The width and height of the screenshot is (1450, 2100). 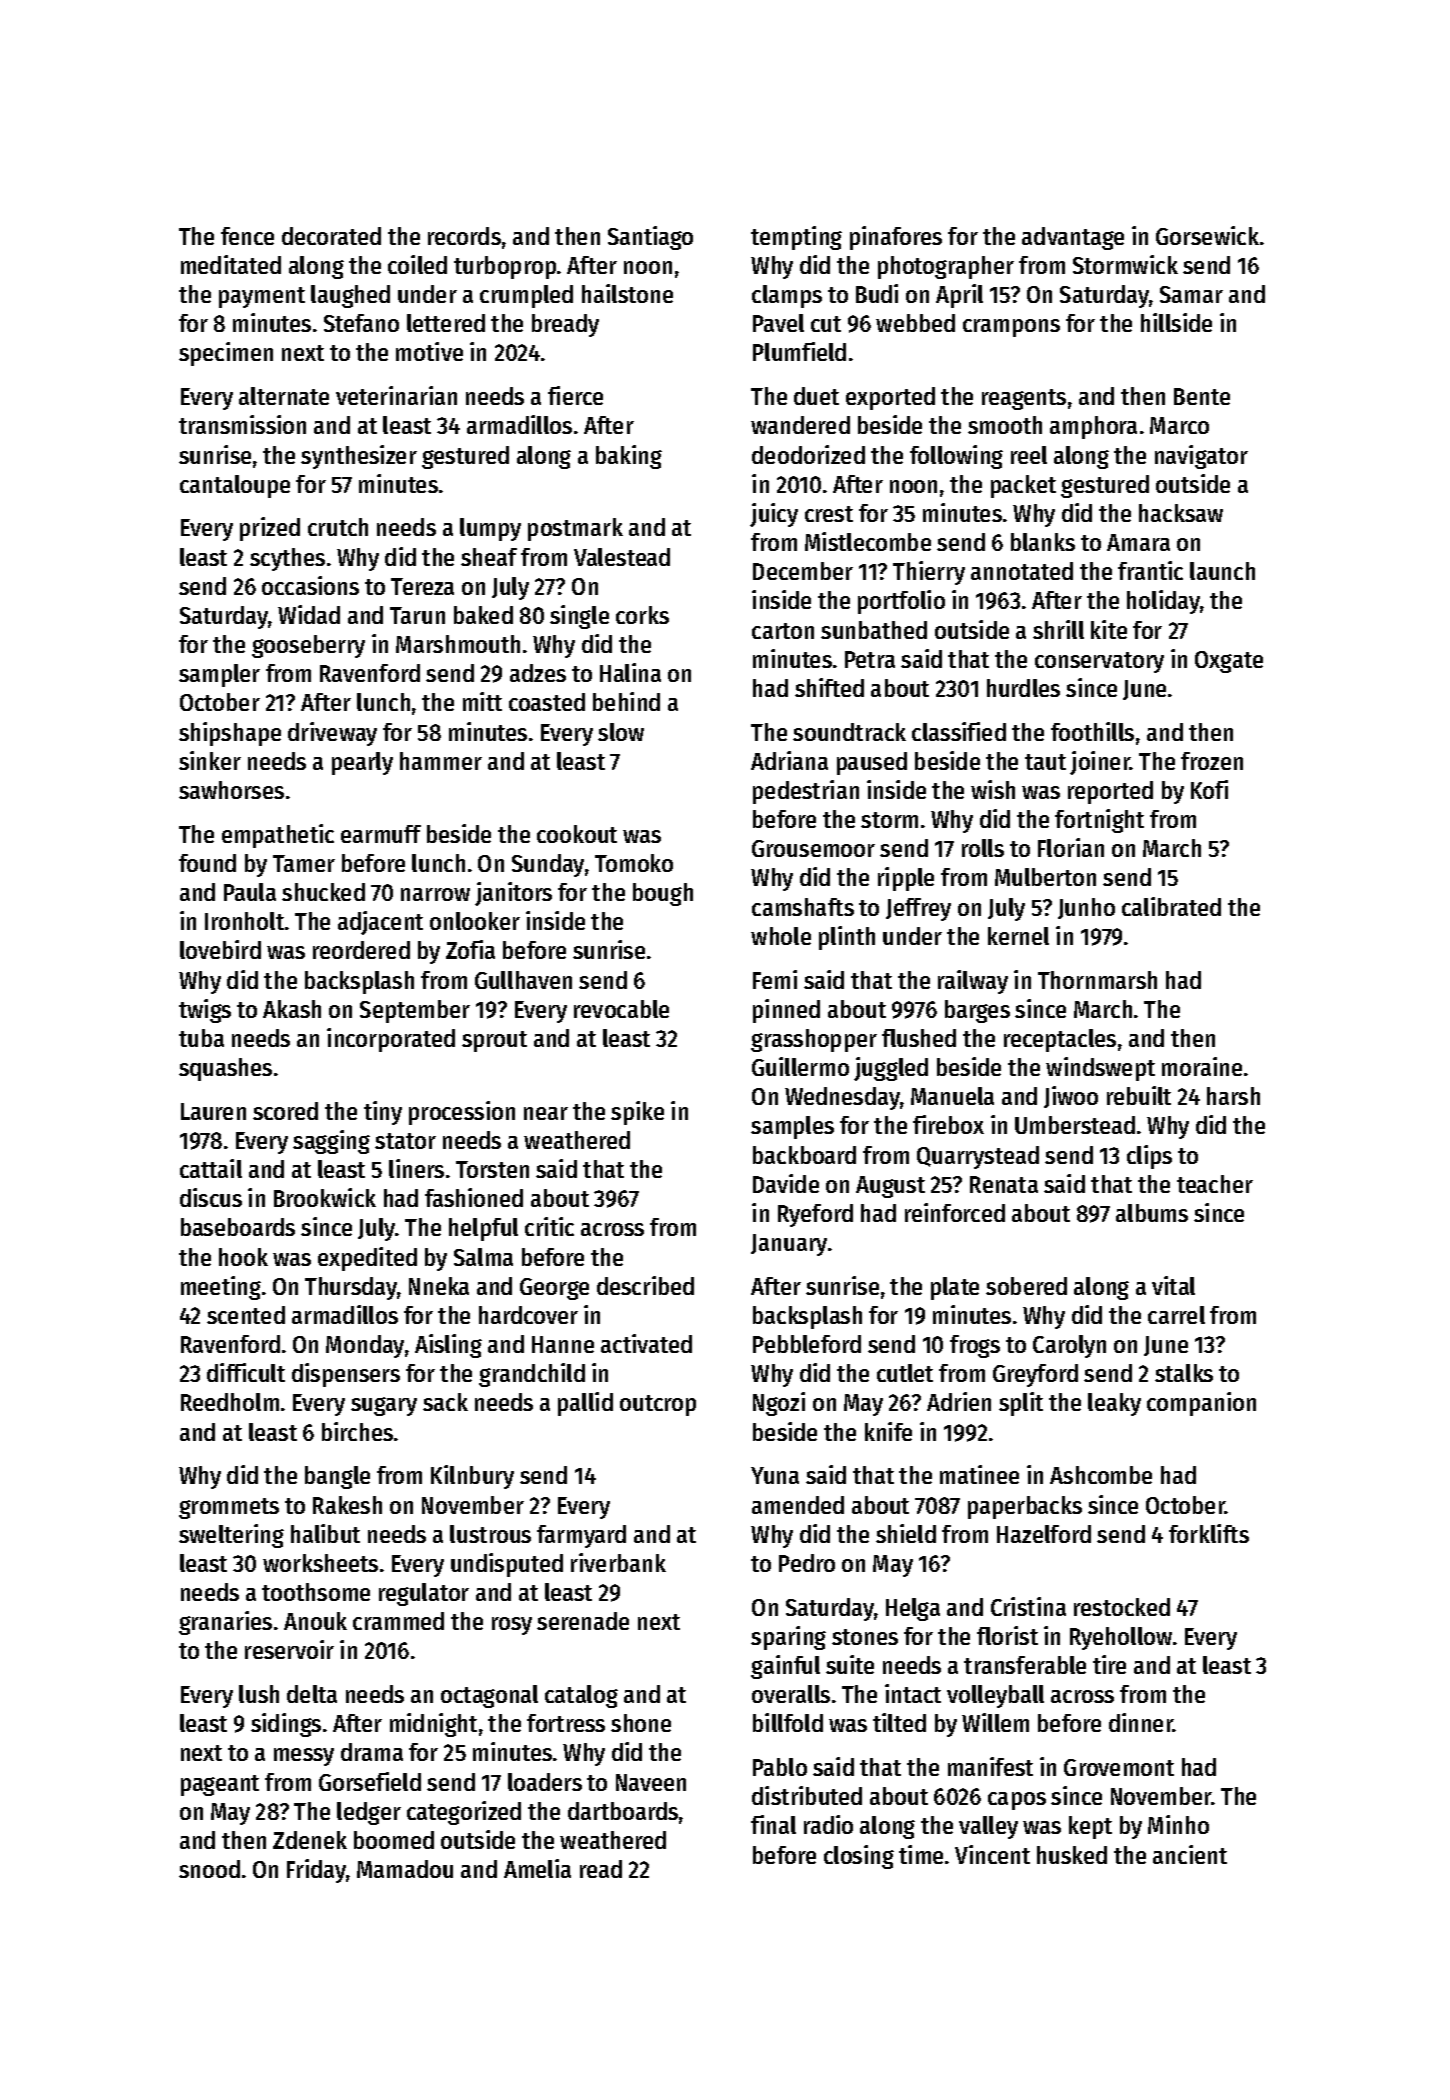 I want to click on delta, so click(x=312, y=1694).
